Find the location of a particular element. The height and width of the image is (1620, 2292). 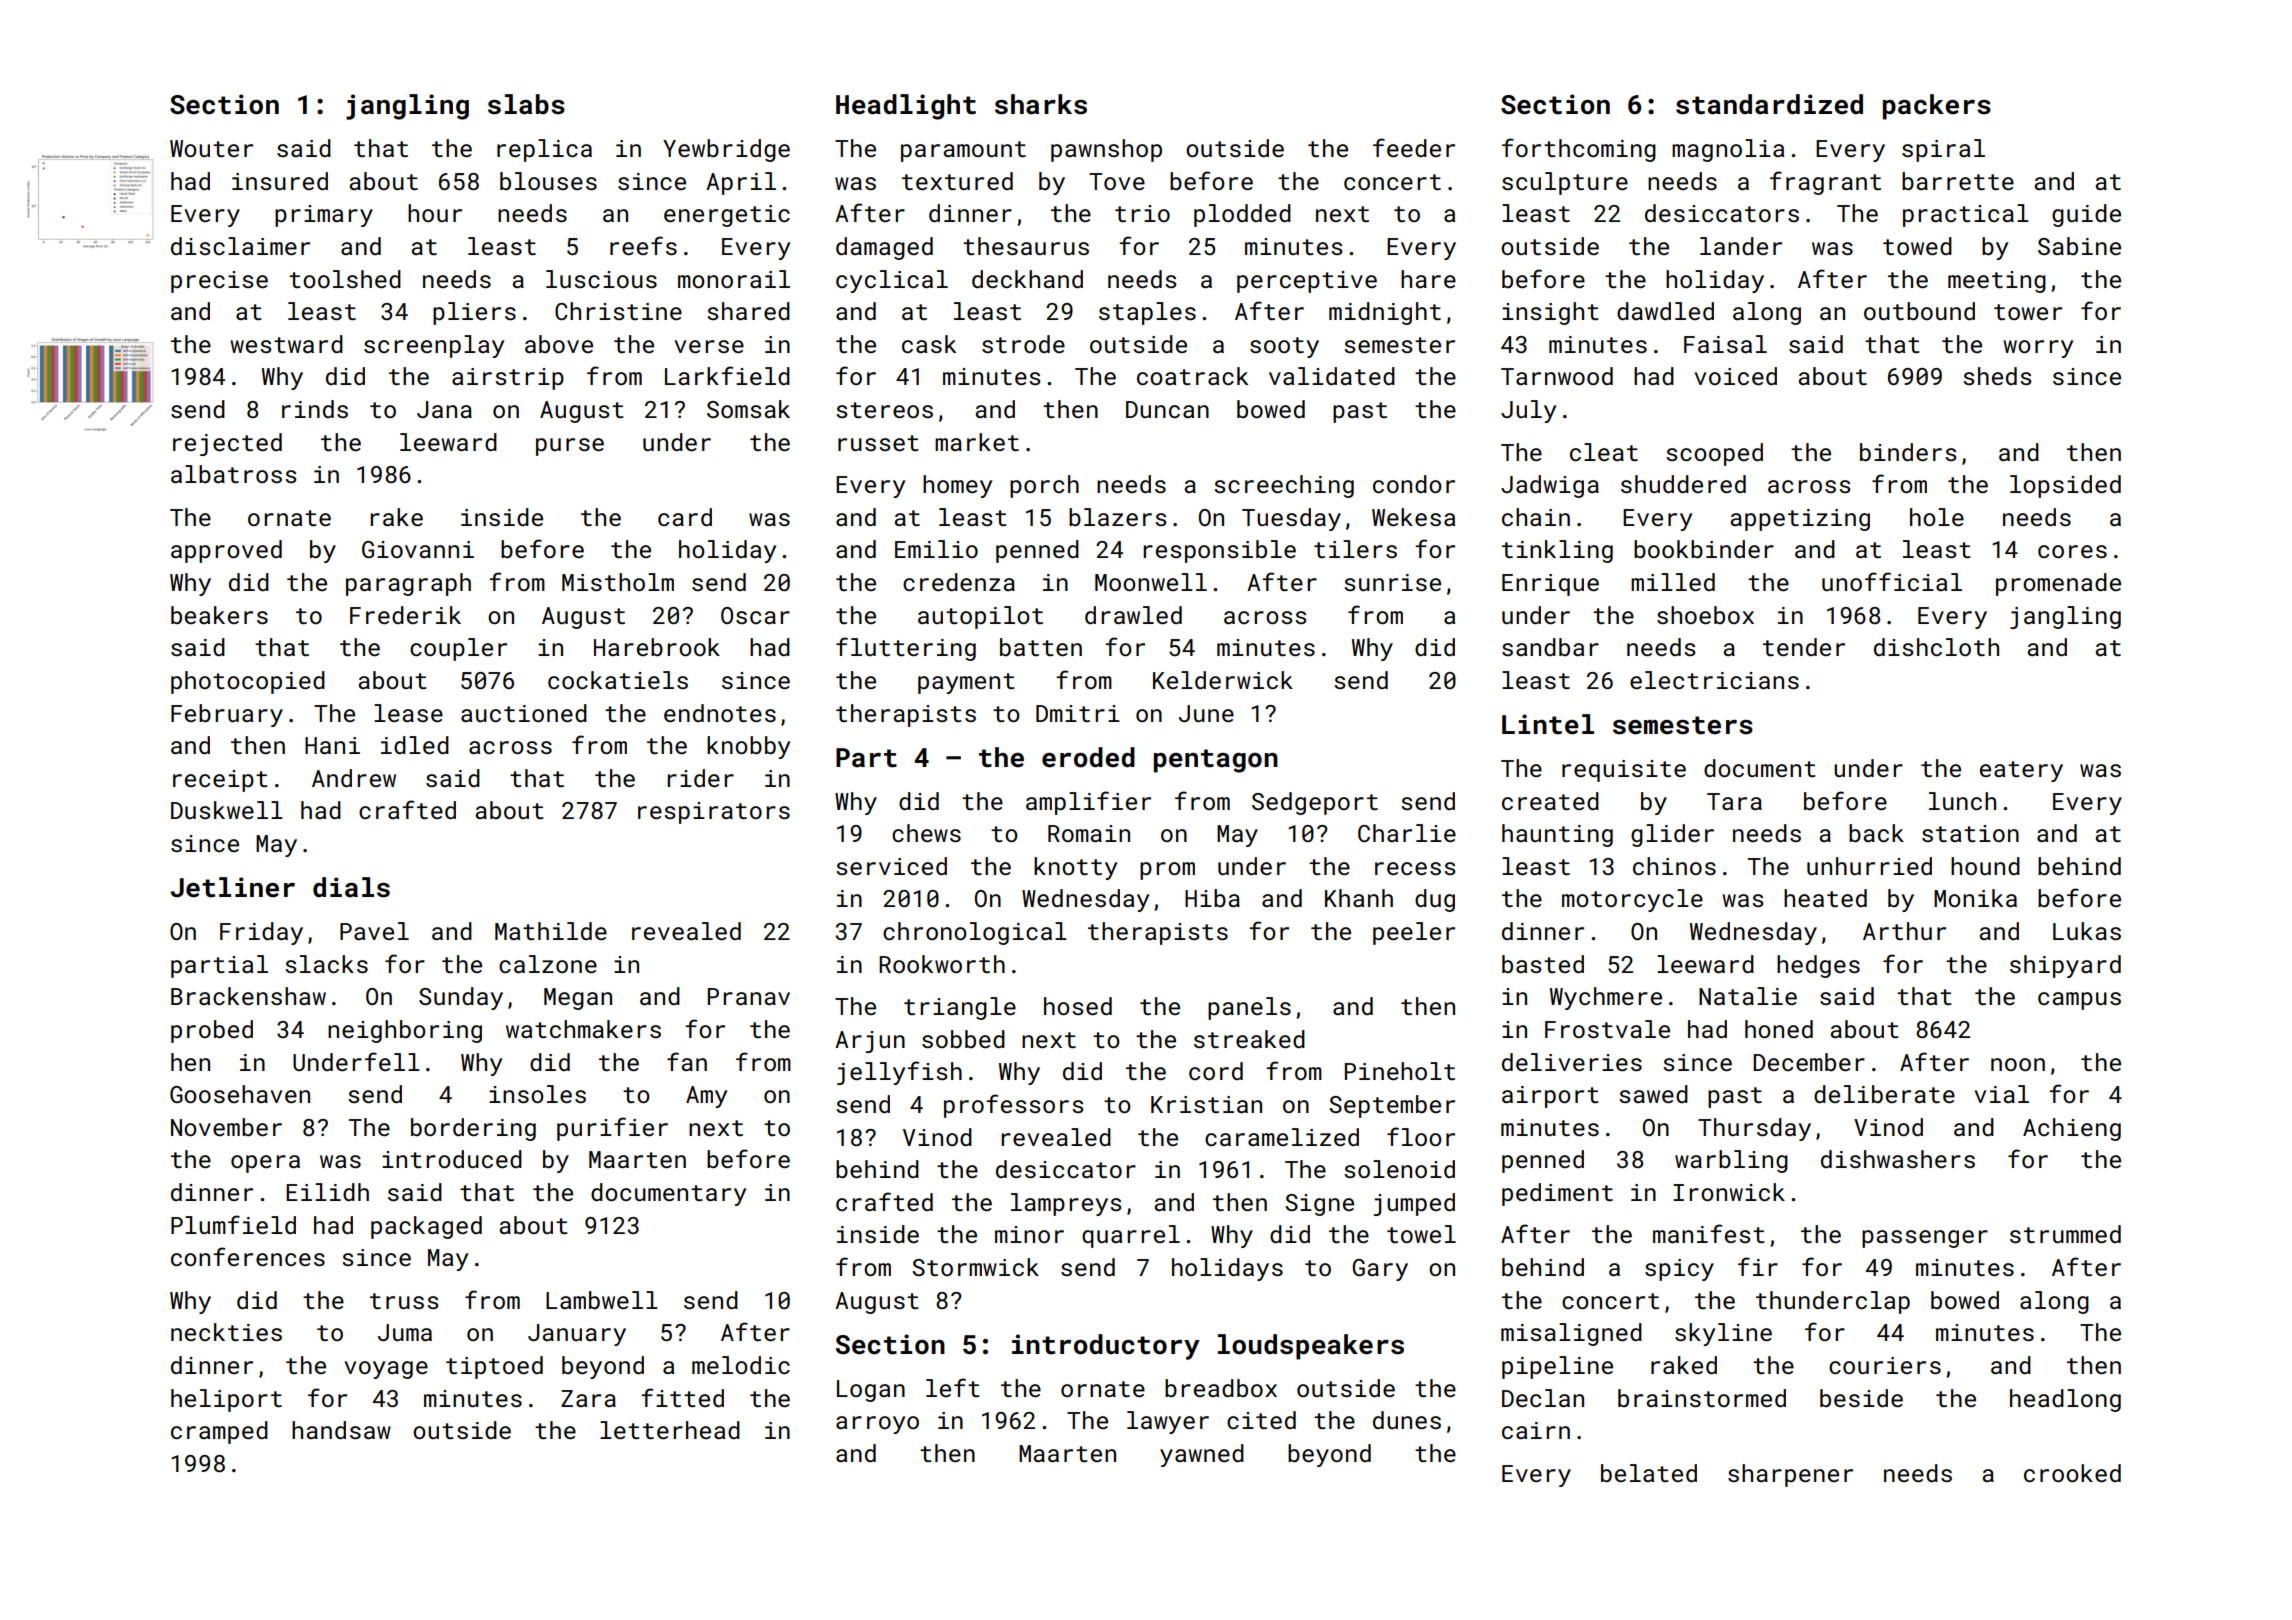

dials is located at coordinates (351, 887).
